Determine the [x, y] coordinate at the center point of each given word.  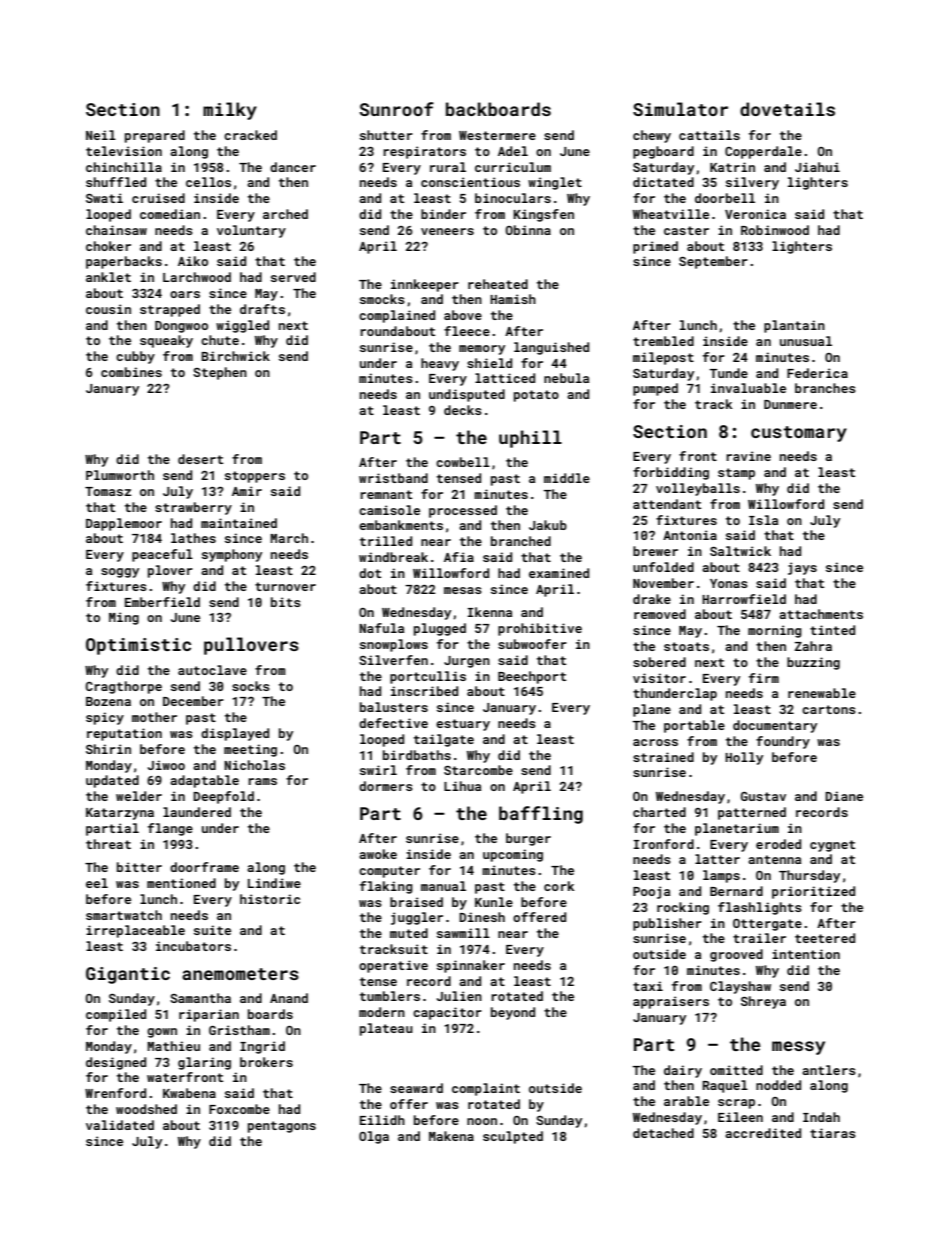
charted [659, 812]
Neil [101, 135]
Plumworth [120, 475]
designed [116, 1063]
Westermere [497, 135]
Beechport [532, 677]
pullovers [251, 646]
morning [775, 631]
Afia [459, 557]
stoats [686, 646]
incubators [193, 946]
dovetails [787, 109]
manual [443, 886]
